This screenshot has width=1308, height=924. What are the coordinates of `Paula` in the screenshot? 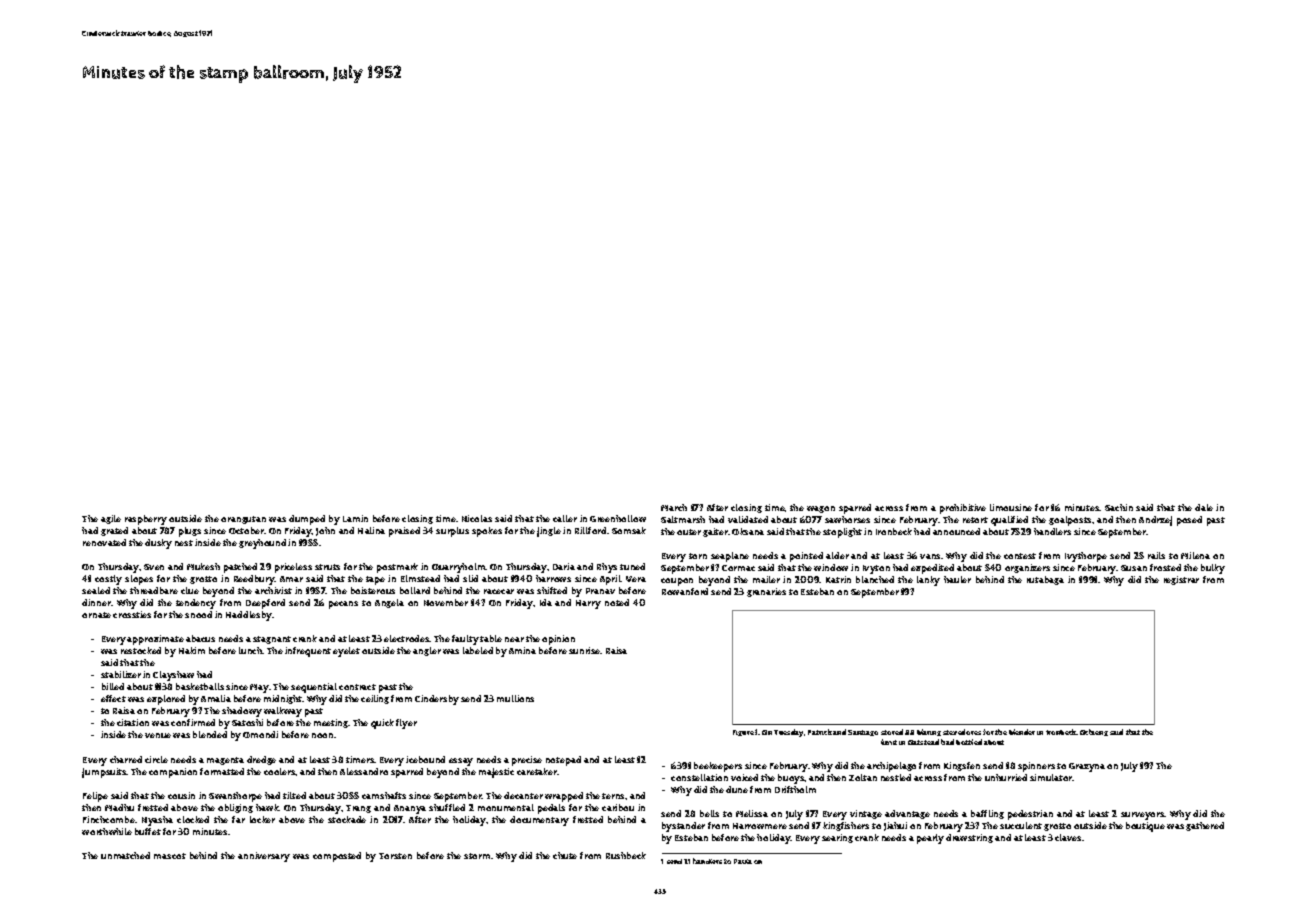 It's located at (743, 861).
